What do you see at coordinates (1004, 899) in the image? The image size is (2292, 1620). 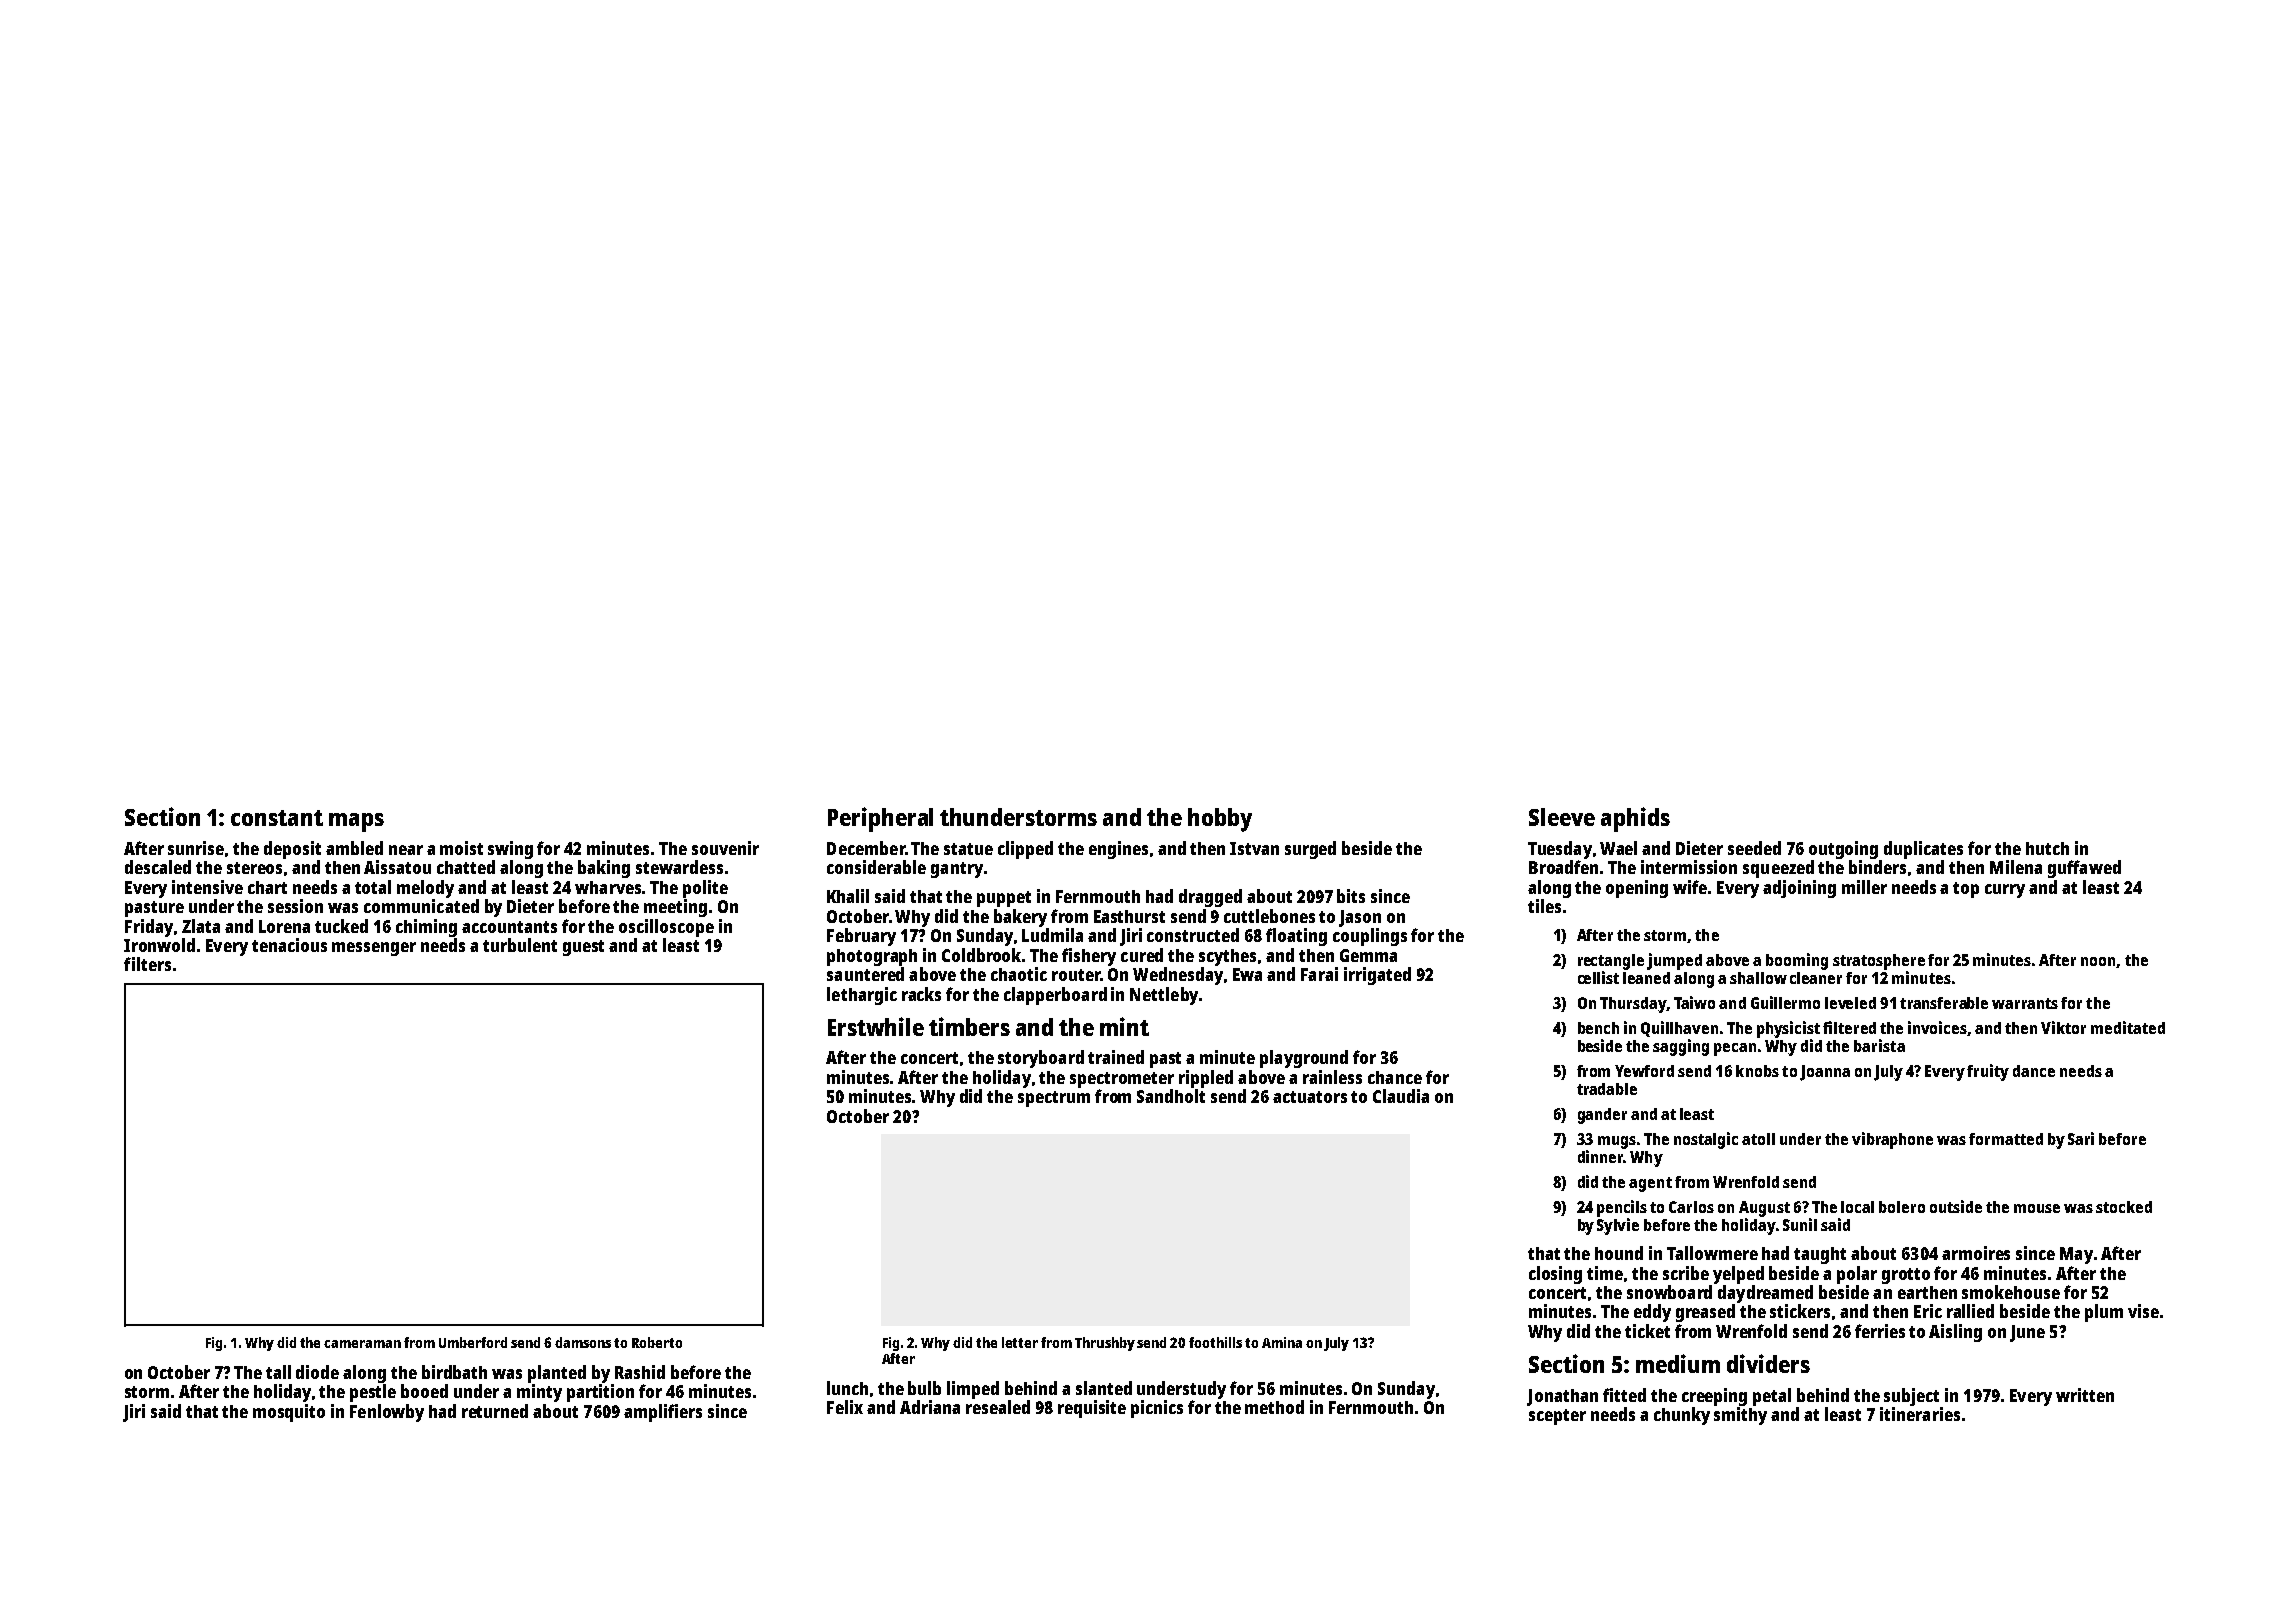 I see `puppet` at bounding box center [1004, 899].
